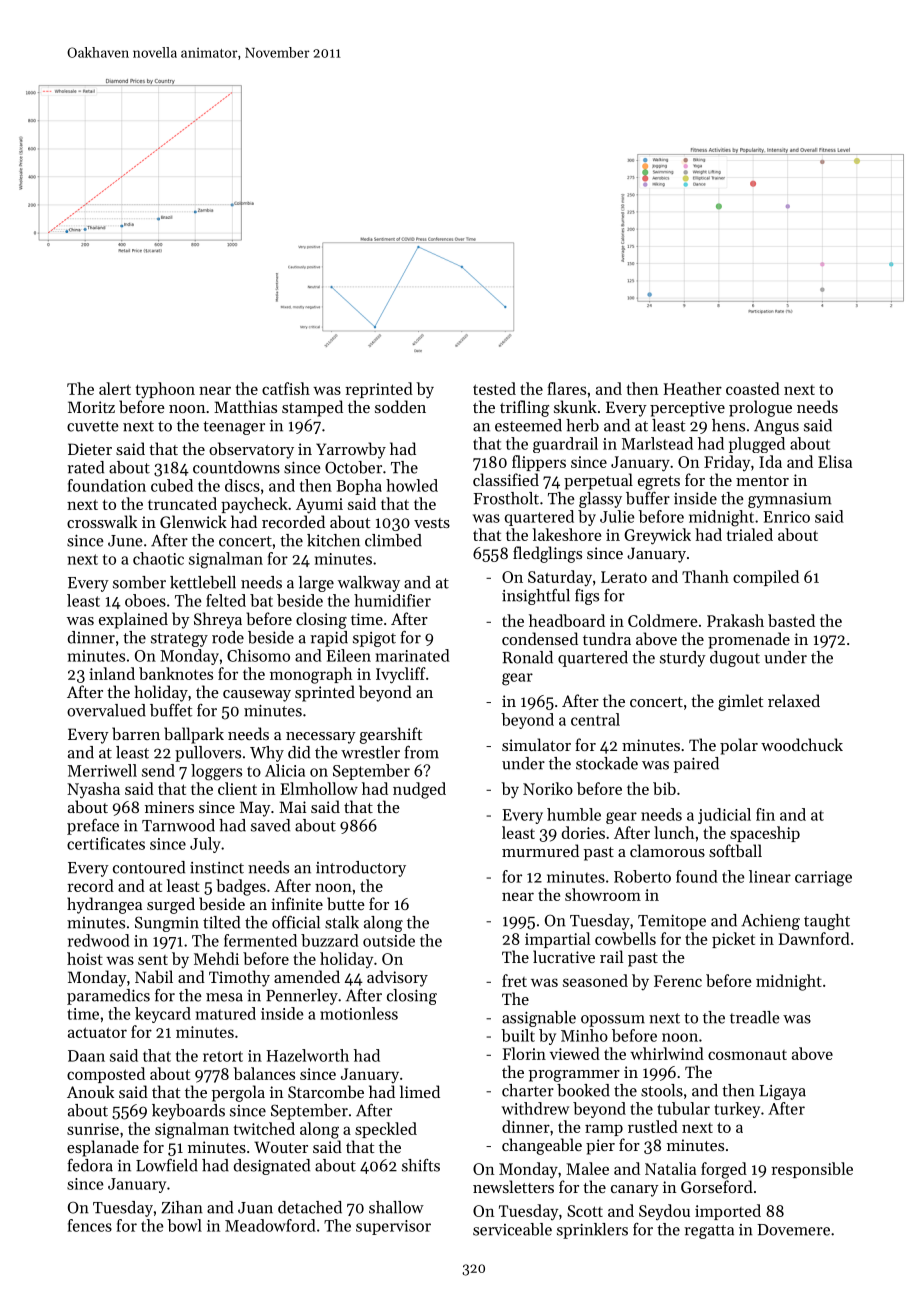 This page has height=1308, width=924. I want to click on somber, so click(139, 582).
